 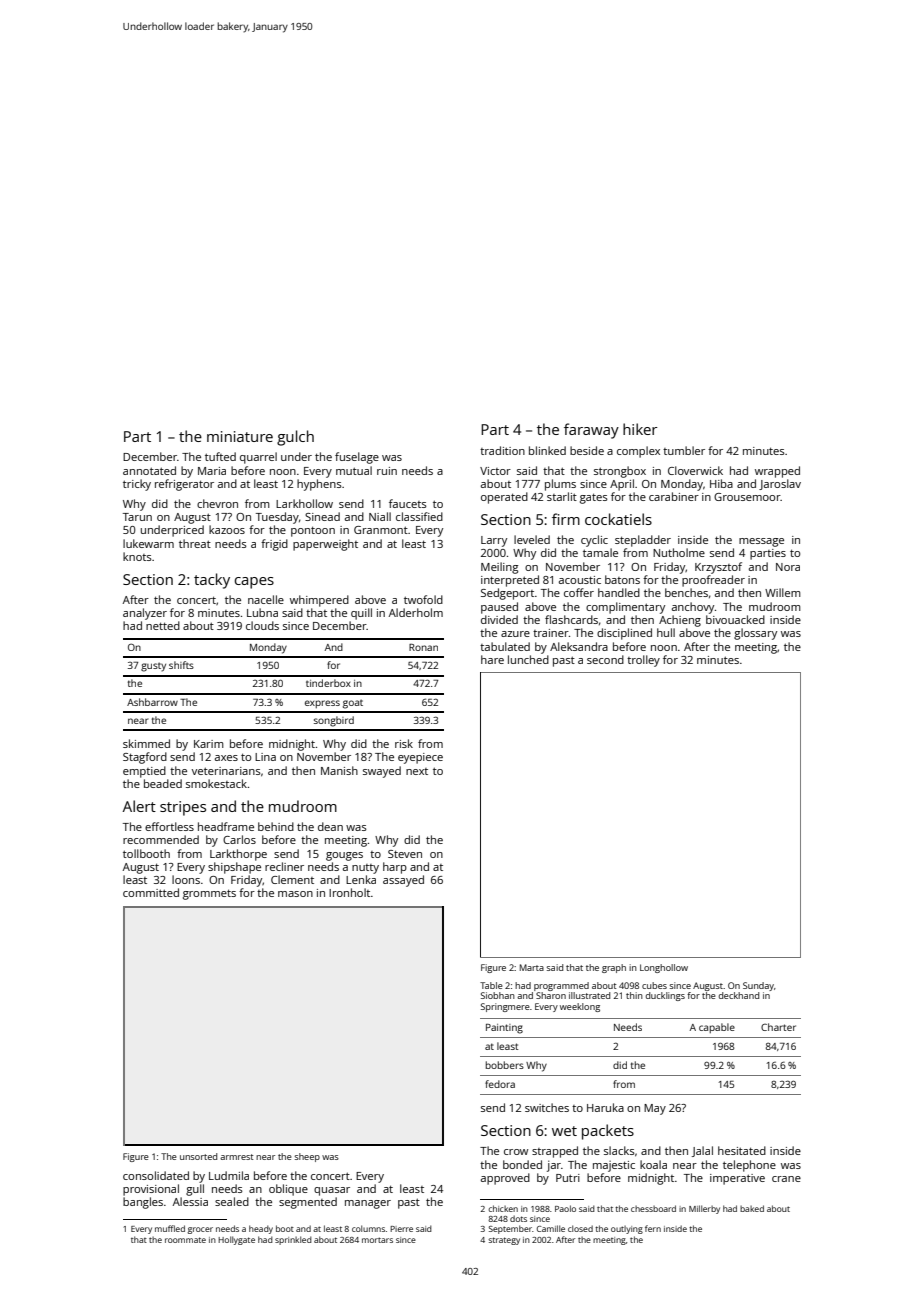 I want to click on fern, so click(x=653, y=1228).
